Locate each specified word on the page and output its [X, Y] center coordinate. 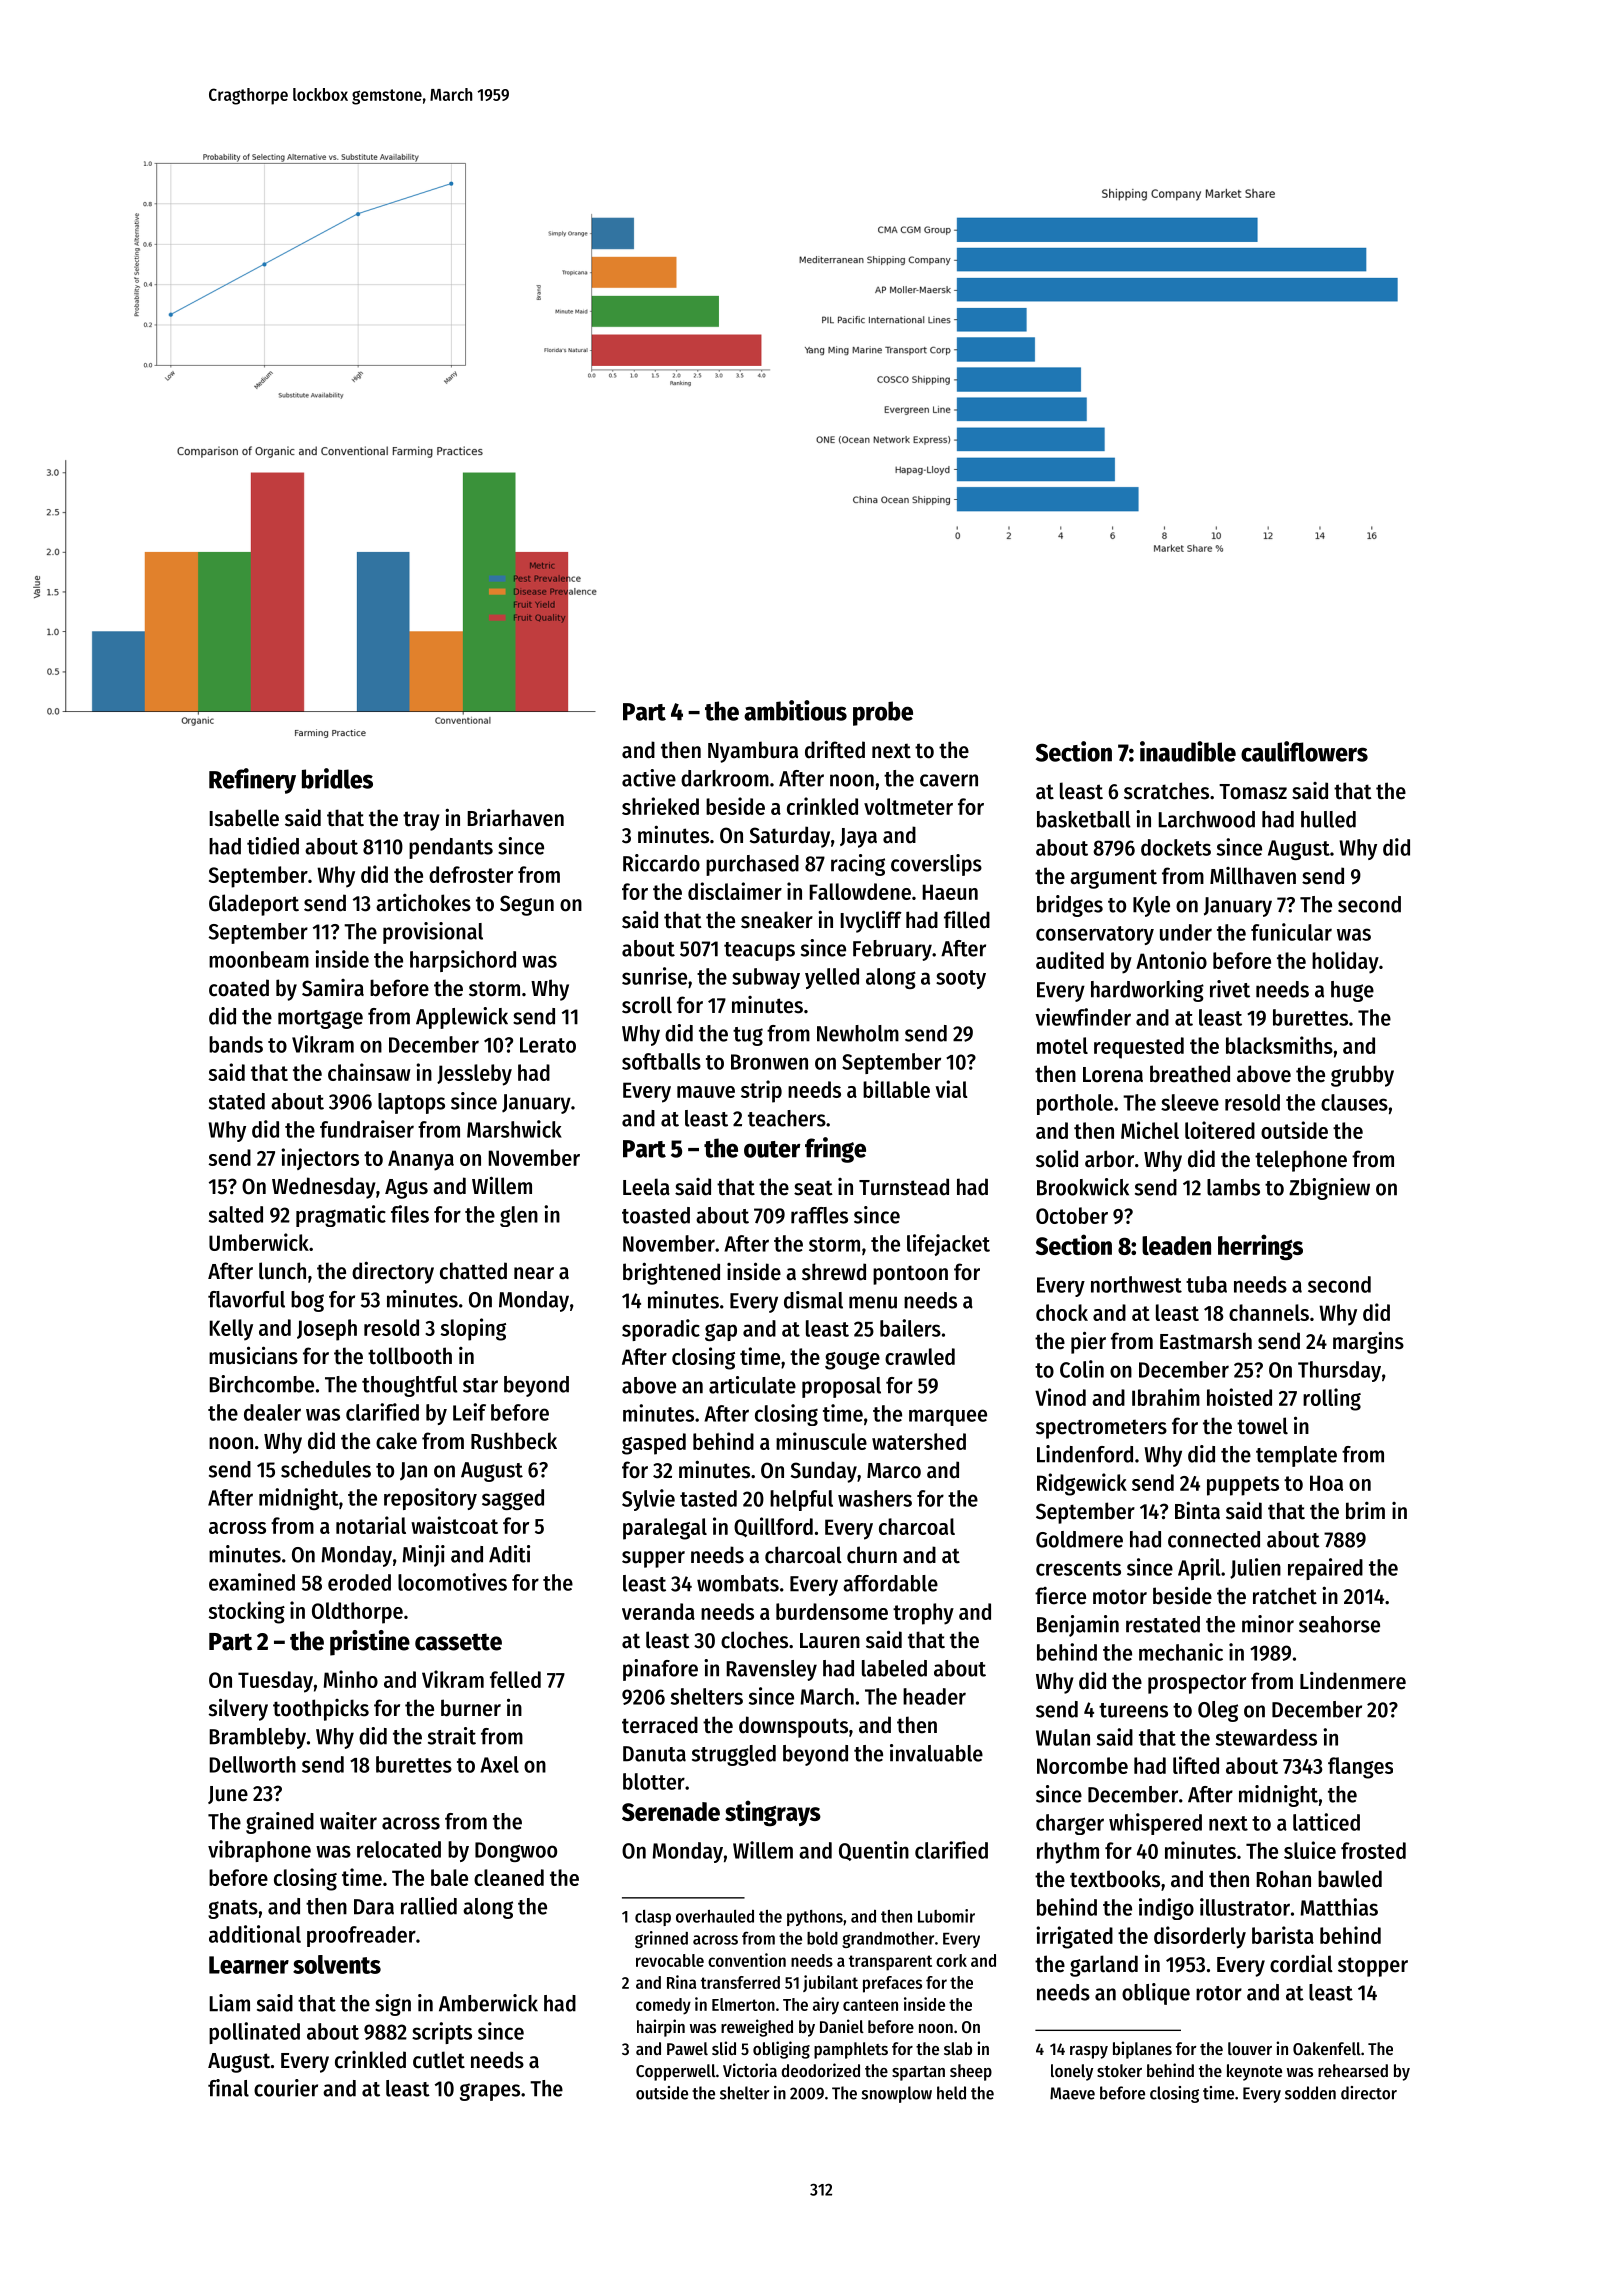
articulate [752, 1385]
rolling [1332, 1399]
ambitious [795, 710]
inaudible [1188, 751]
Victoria [750, 2070]
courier [286, 2088]
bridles [337, 778]
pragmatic [341, 1216]
